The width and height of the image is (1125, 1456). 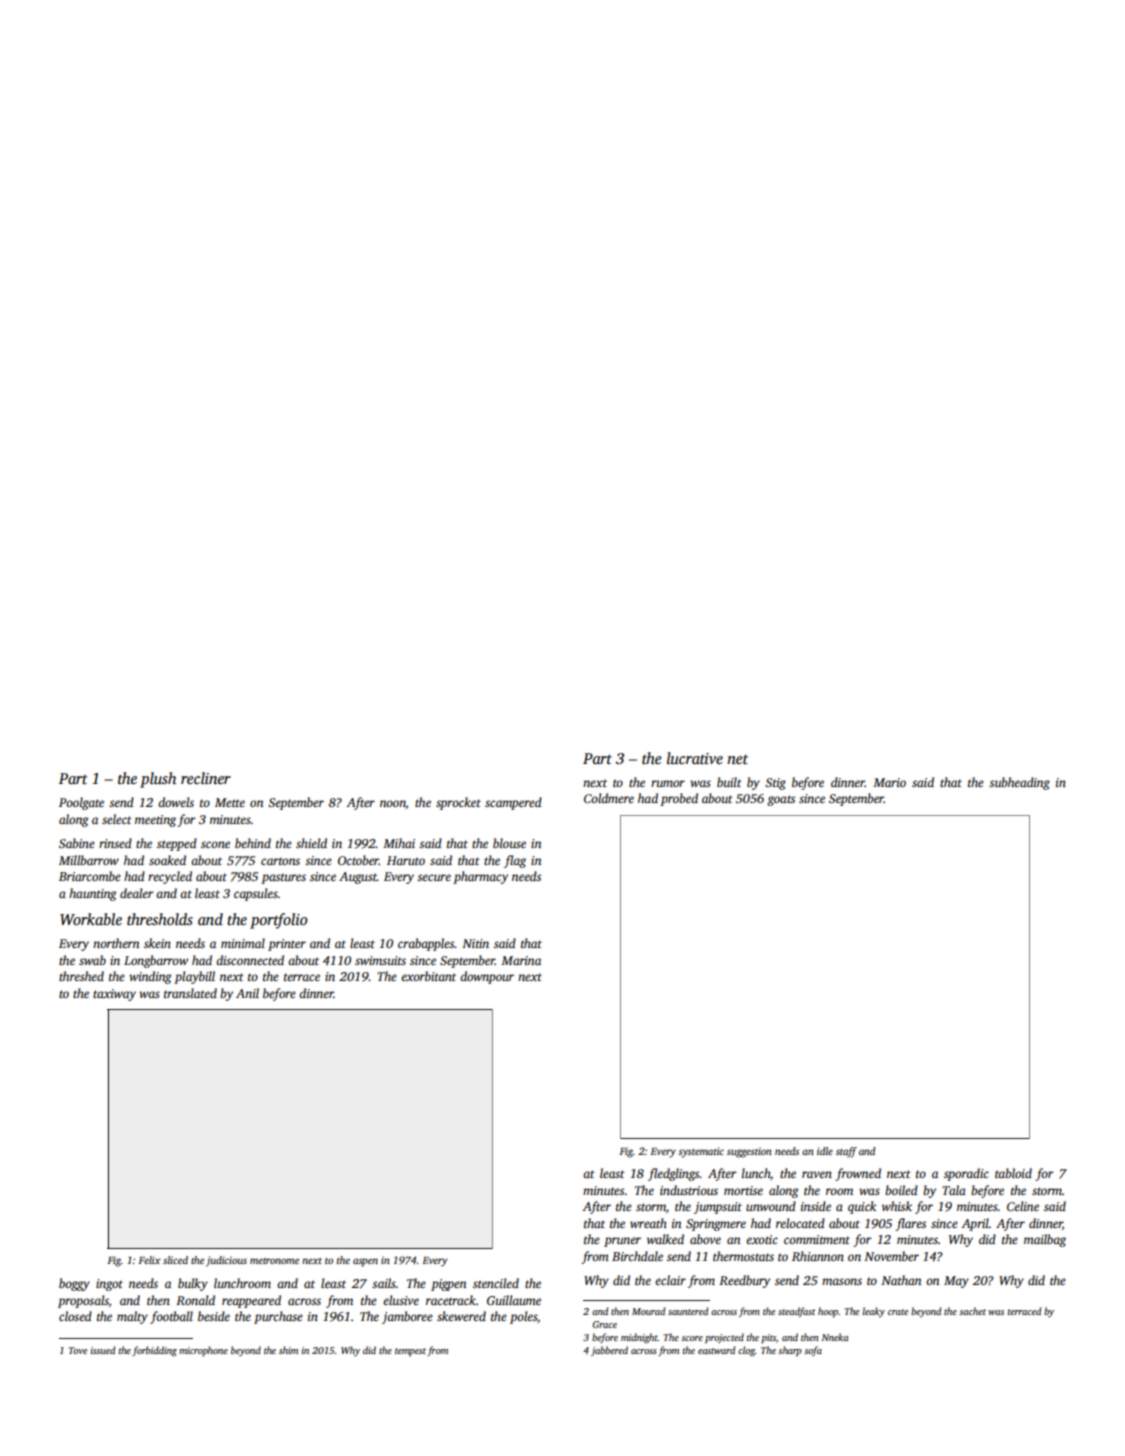 What do you see at coordinates (513, 803) in the image?
I see `scampered` at bounding box center [513, 803].
